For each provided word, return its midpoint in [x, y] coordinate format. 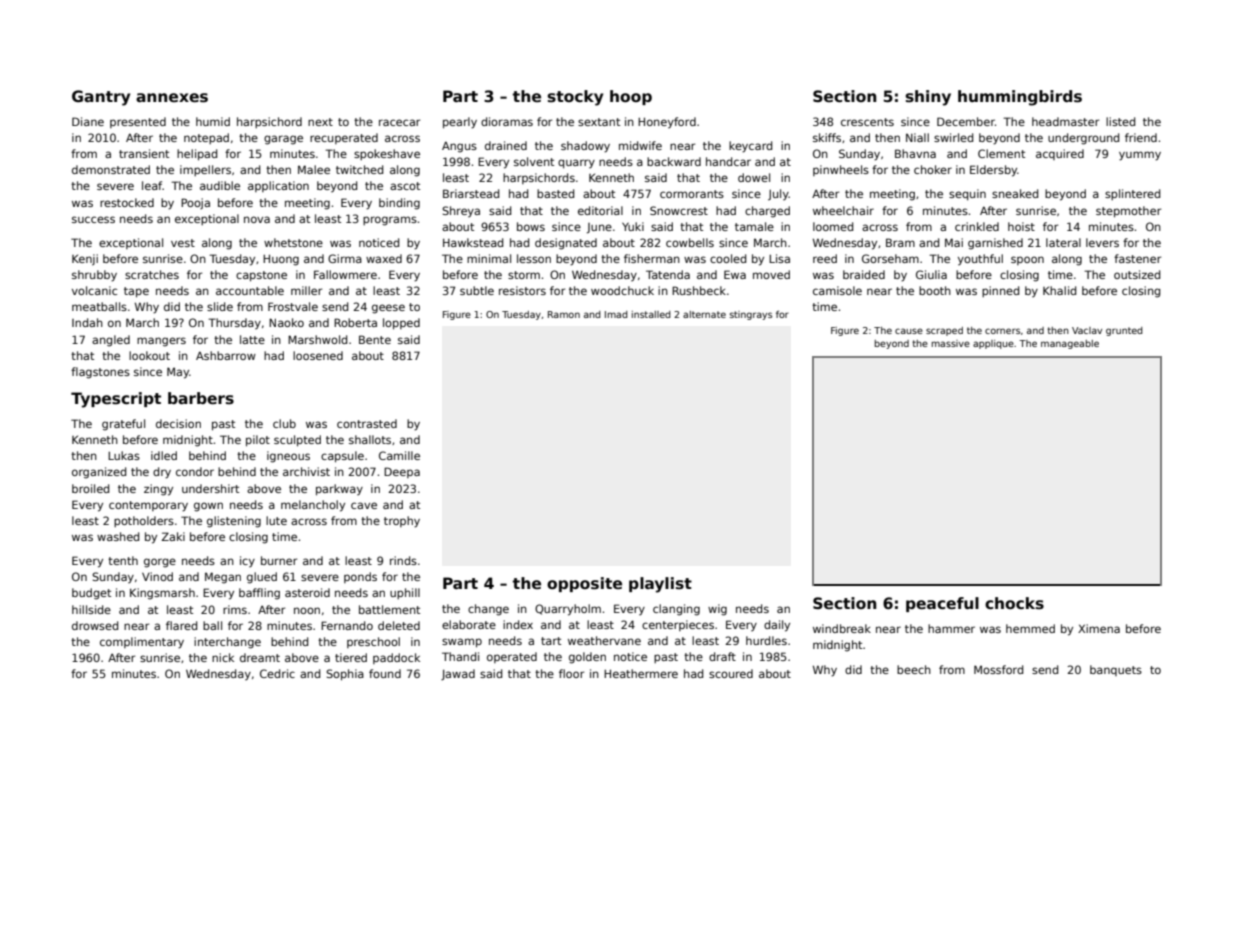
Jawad [458, 674]
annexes [172, 98]
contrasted [367, 423]
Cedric [277, 673]
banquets [1116, 670]
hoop [631, 97]
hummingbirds [1020, 98]
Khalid [1059, 290]
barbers [201, 398]
